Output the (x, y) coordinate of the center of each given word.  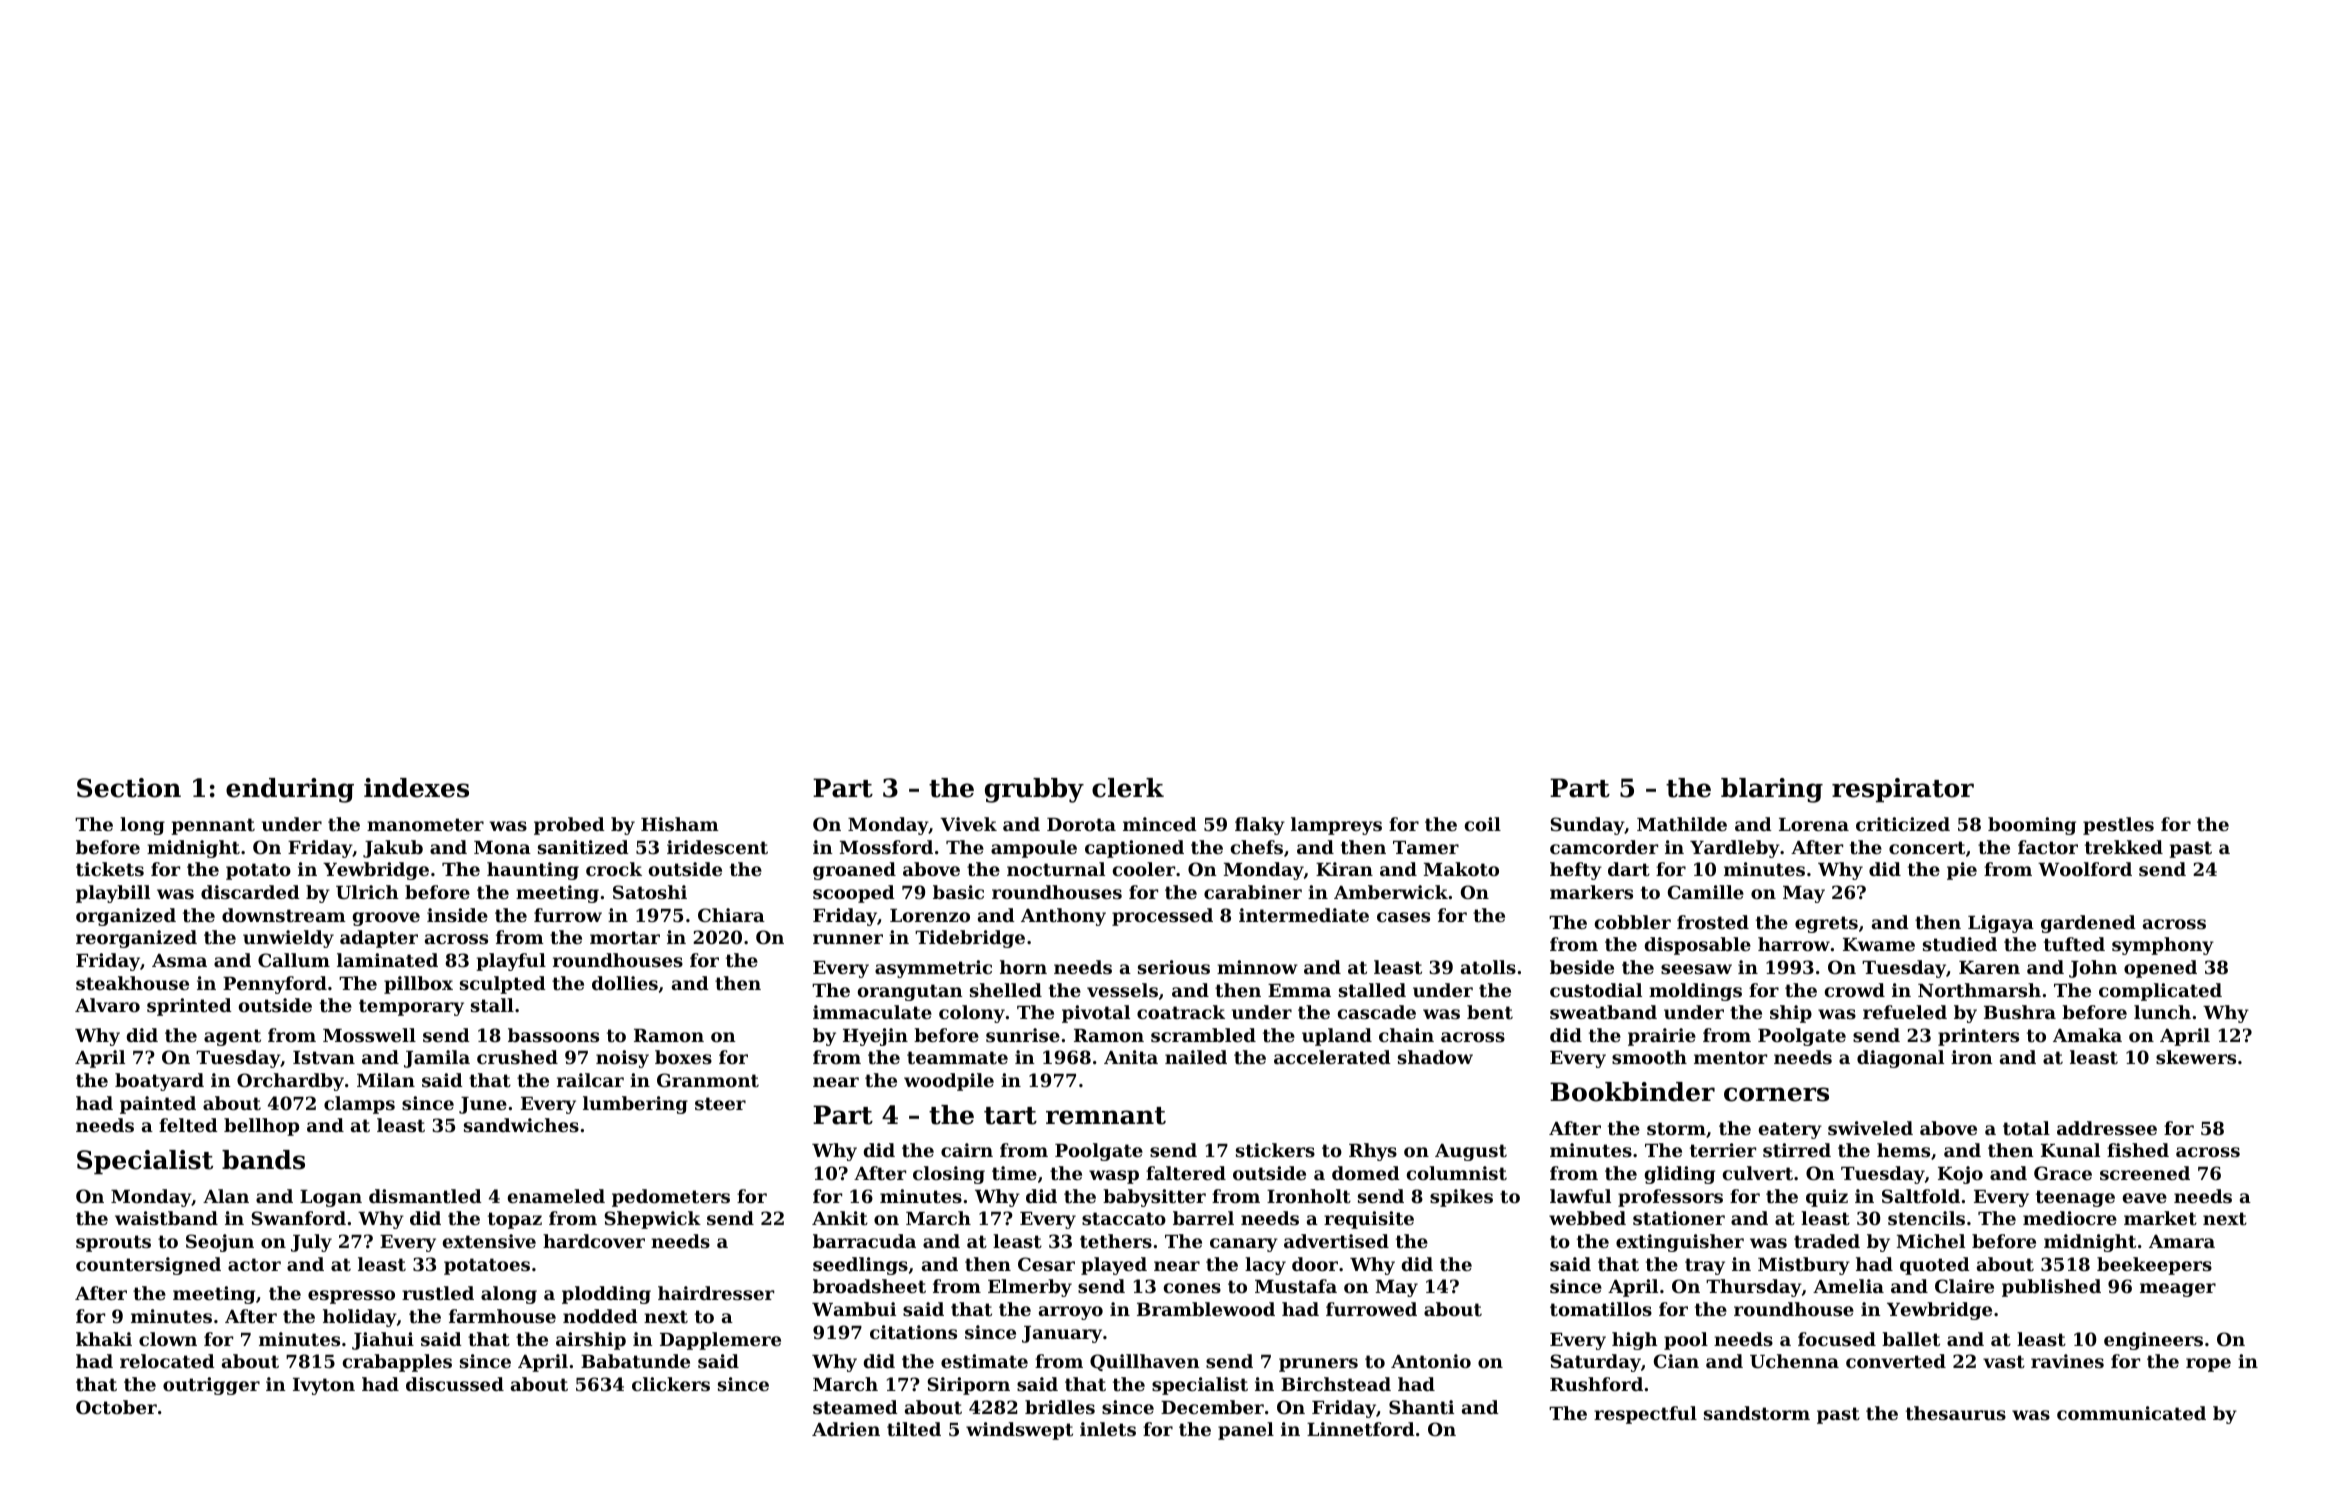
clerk (1128, 788)
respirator (1903, 790)
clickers (671, 1384)
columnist (1457, 1173)
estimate (984, 1361)
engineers (2153, 1341)
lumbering (635, 1105)
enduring (290, 790)
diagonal (1900, 1059)
